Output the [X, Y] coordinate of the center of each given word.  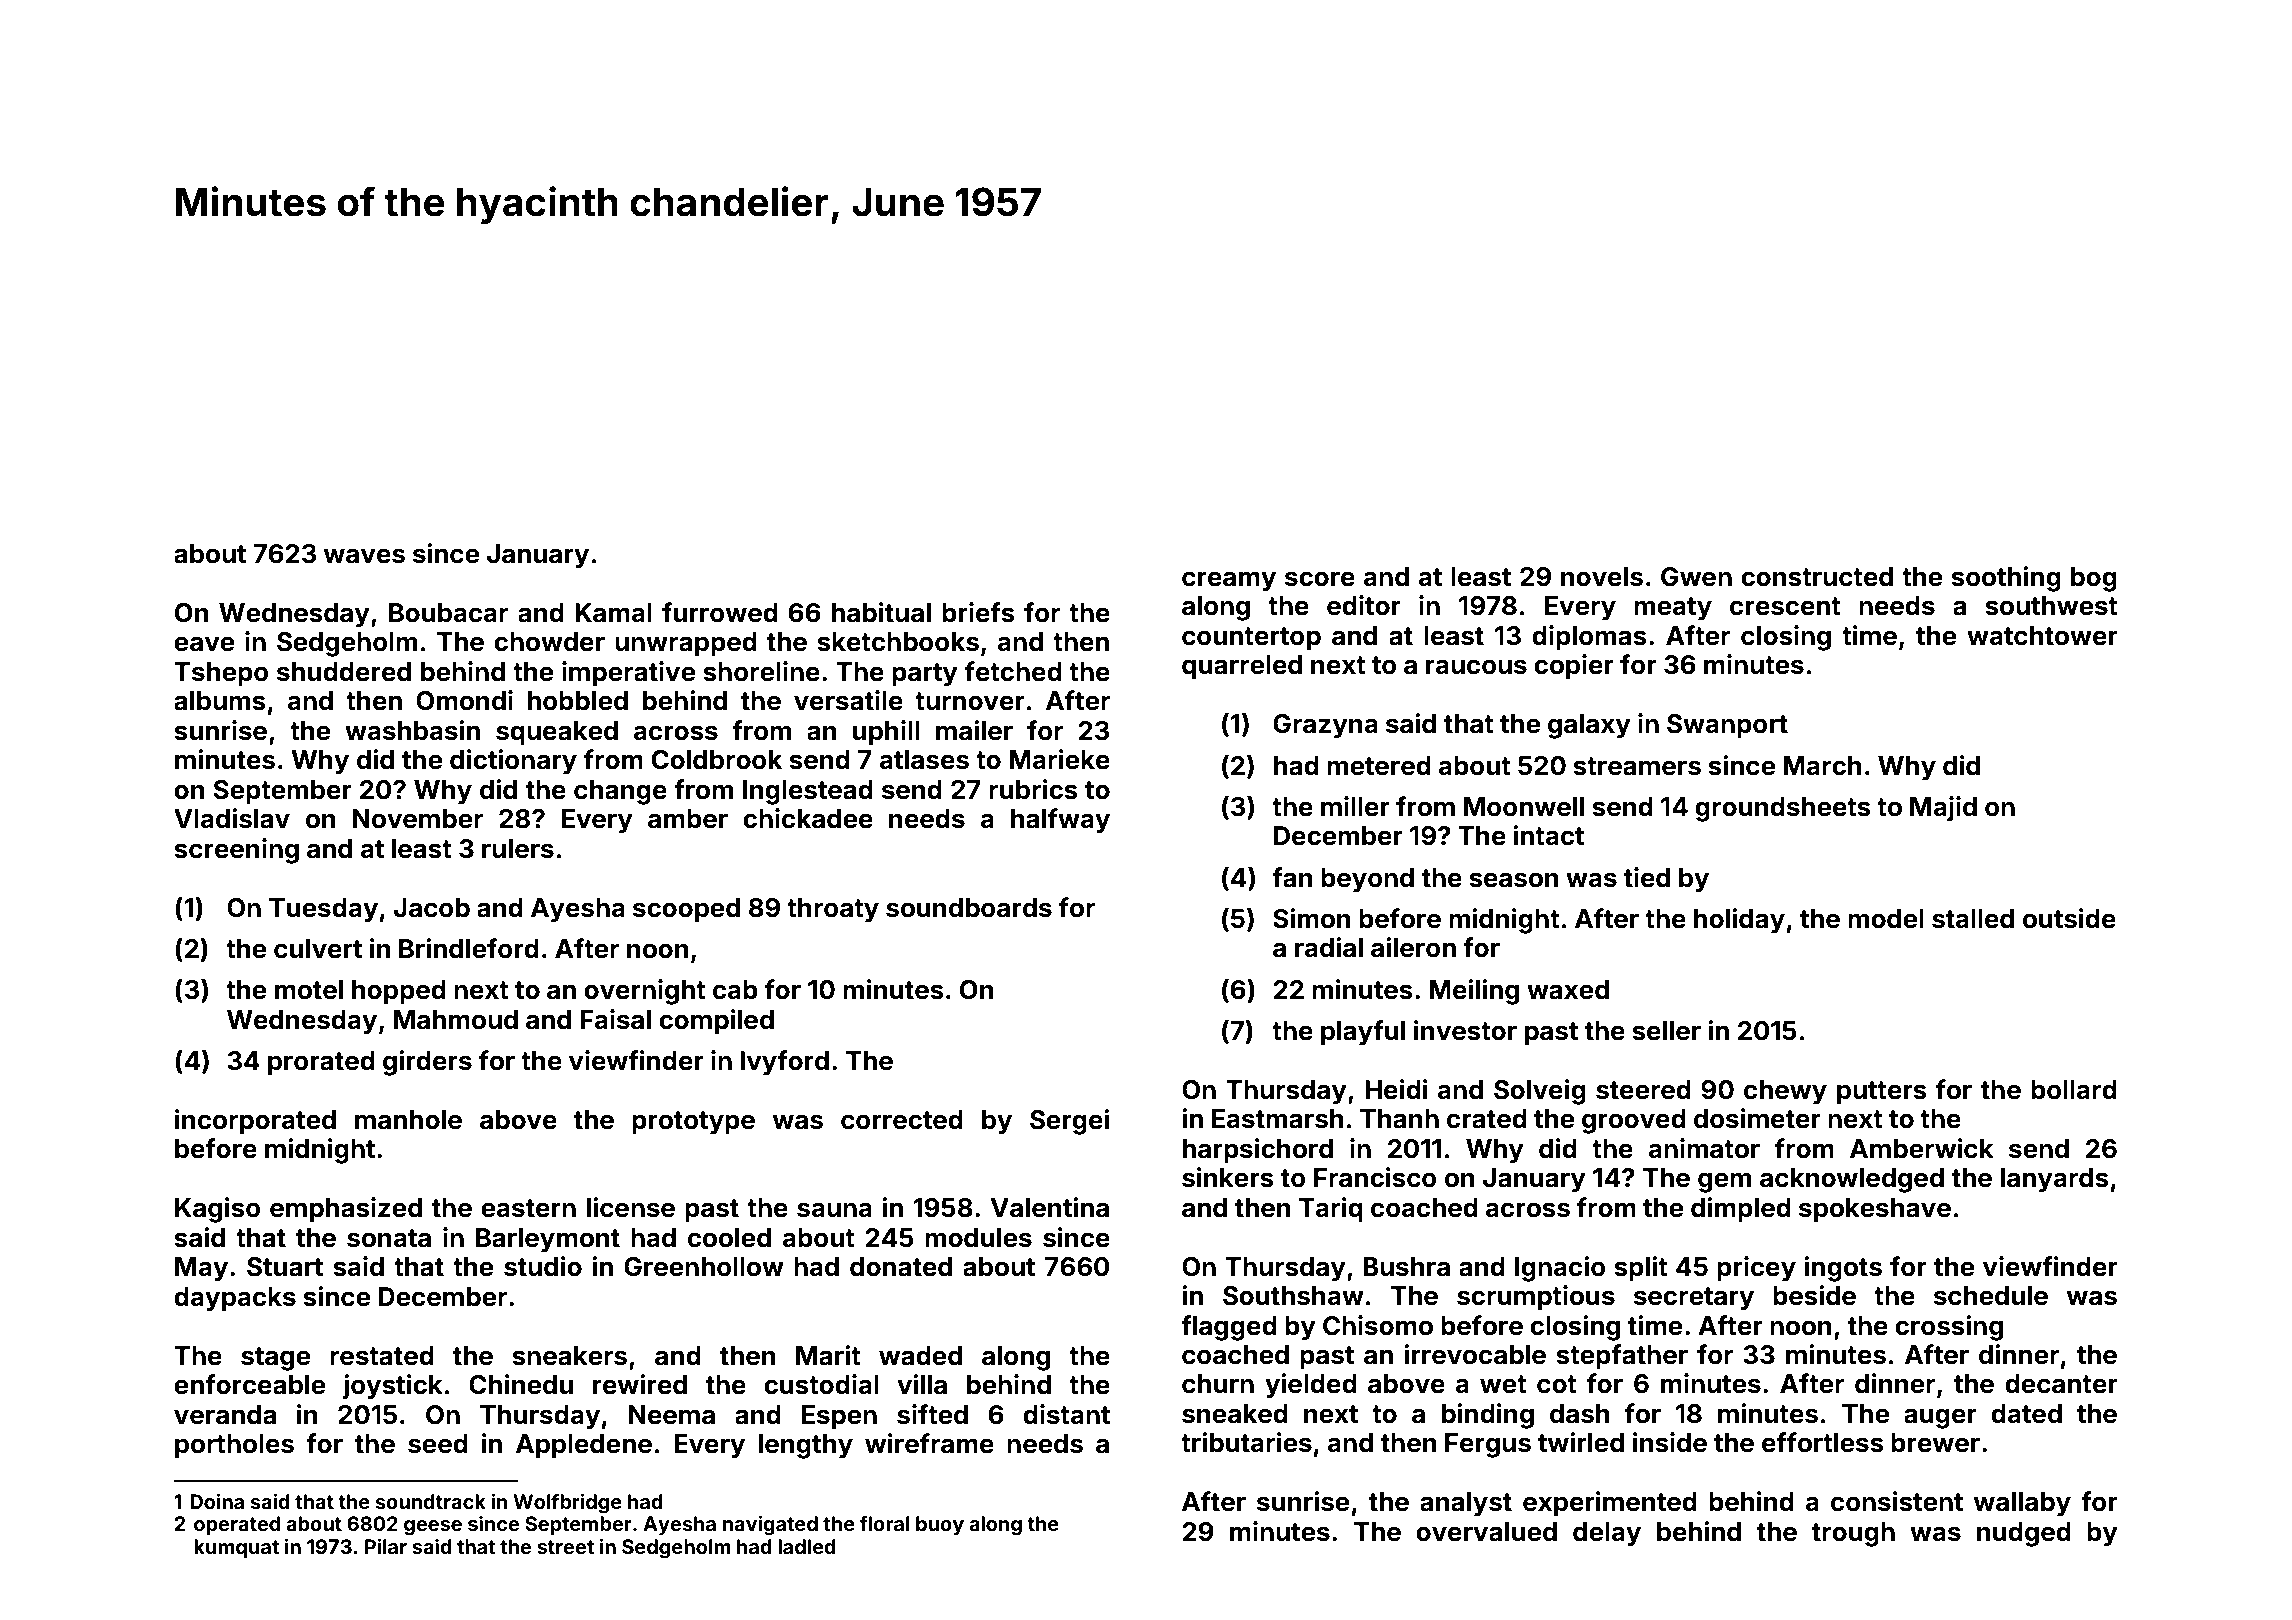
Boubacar [448, 613]
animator [1704, 1148]
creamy [1229, 581]
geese [433, 1528]
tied [1647, 877]
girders [427, 1063]
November [418, 819]
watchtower [2042, 636]
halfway [1060, 821]
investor [1465, 1030]
